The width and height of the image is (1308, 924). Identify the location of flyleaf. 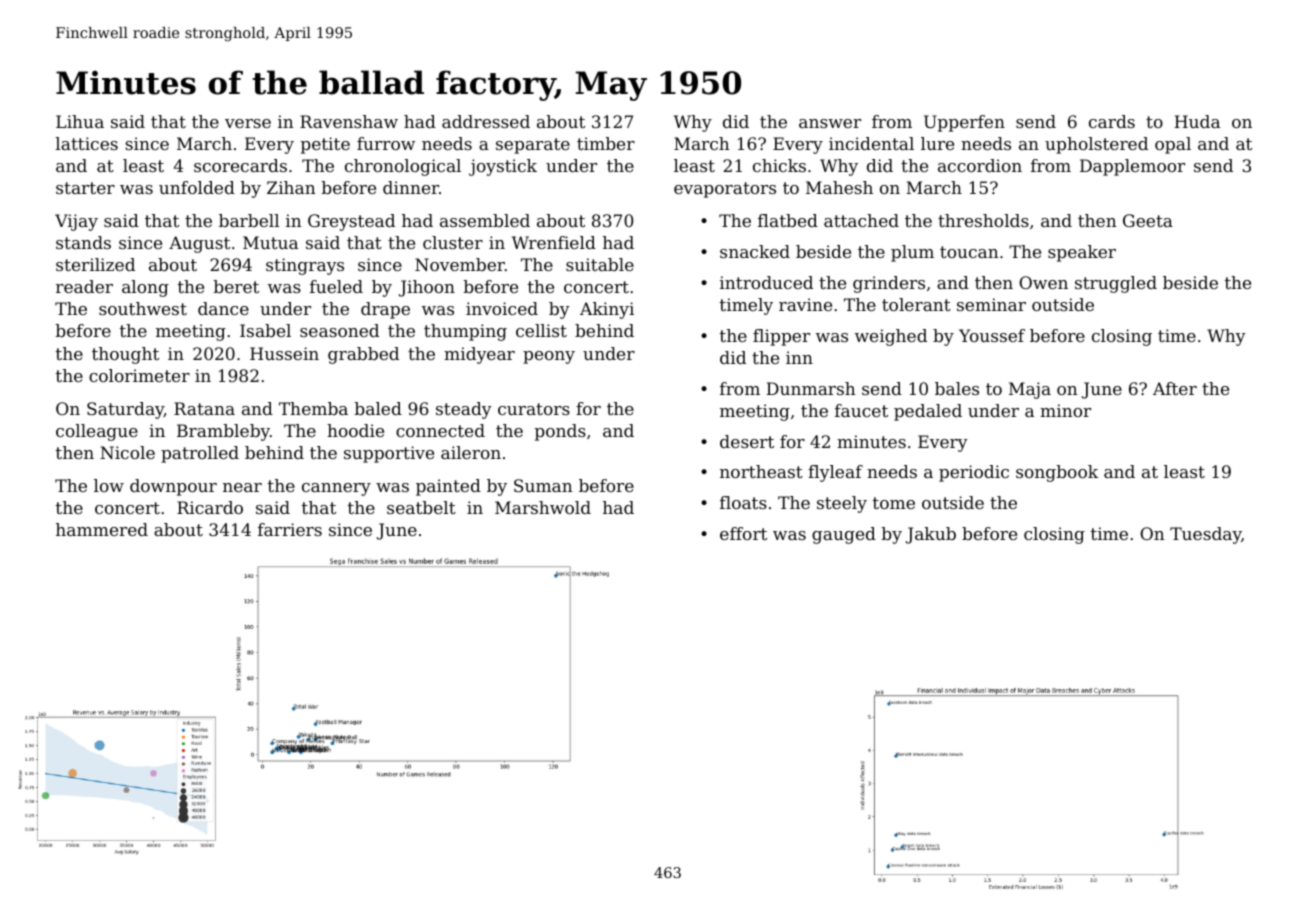
(835, 473).
